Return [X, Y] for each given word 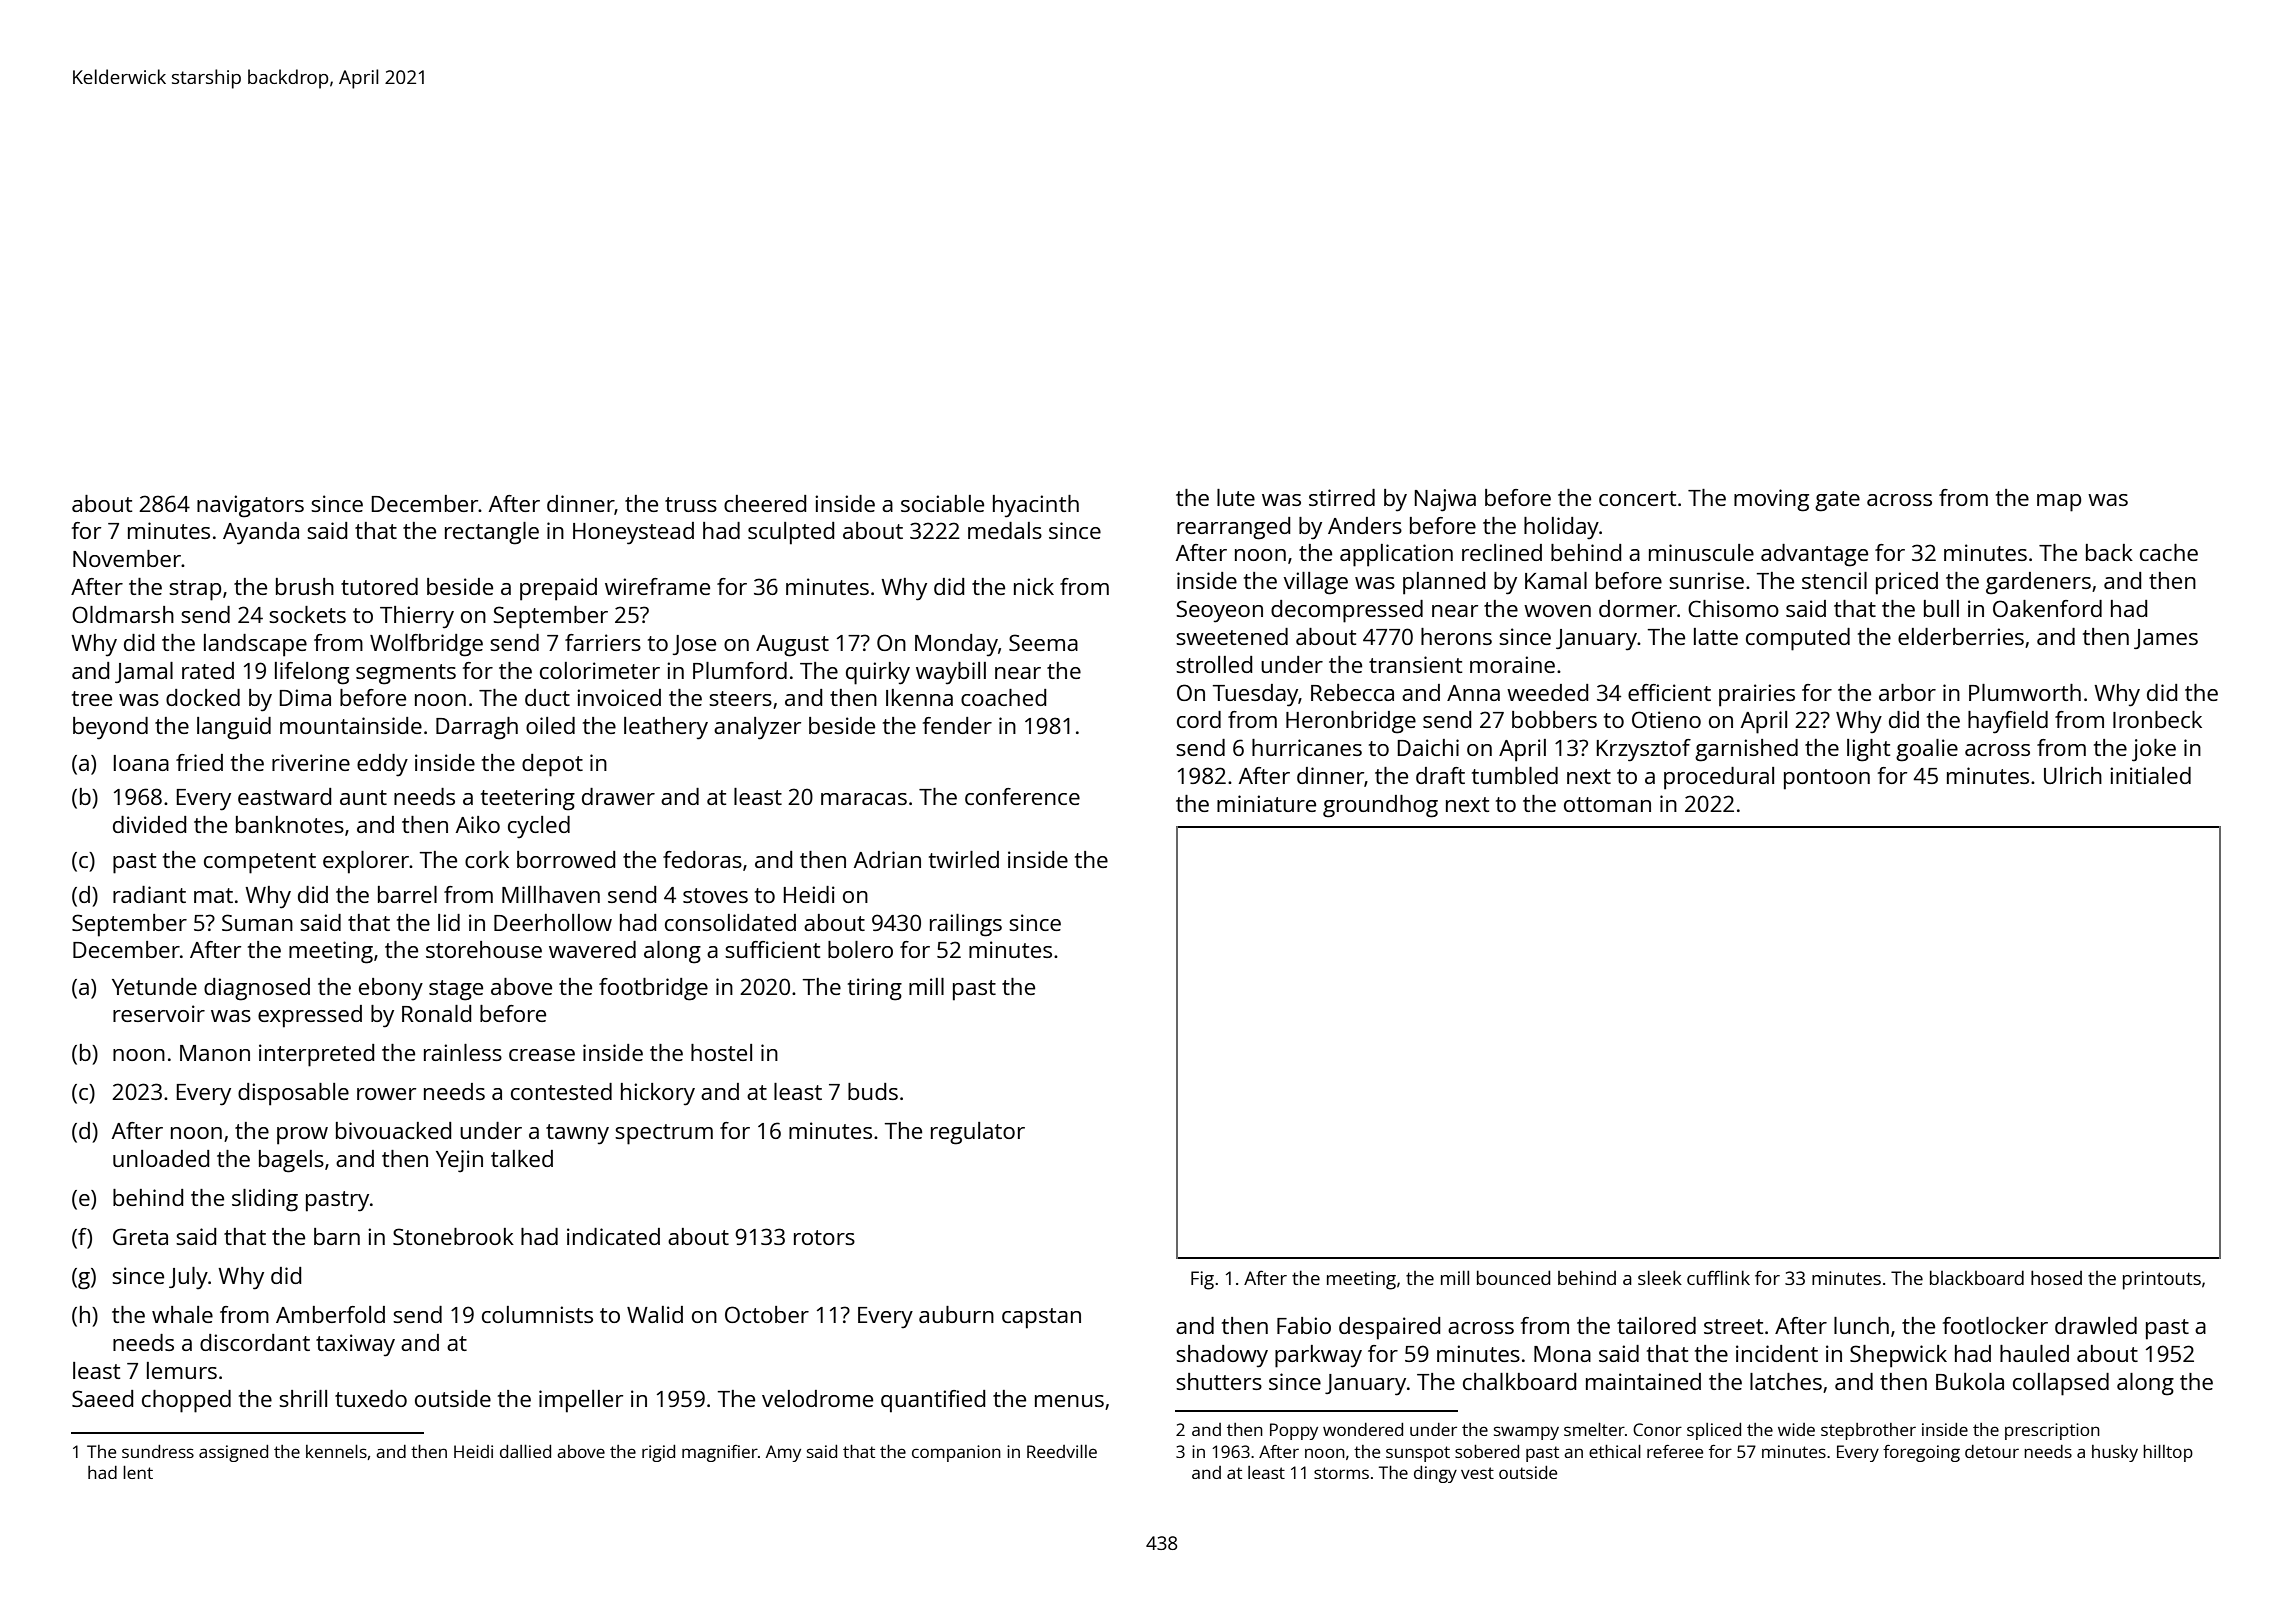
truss [691, 504]
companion [956, 1453]
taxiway [355, 1345]
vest [1477, 1473]
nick [1034, 586]
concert [1637, 498]
